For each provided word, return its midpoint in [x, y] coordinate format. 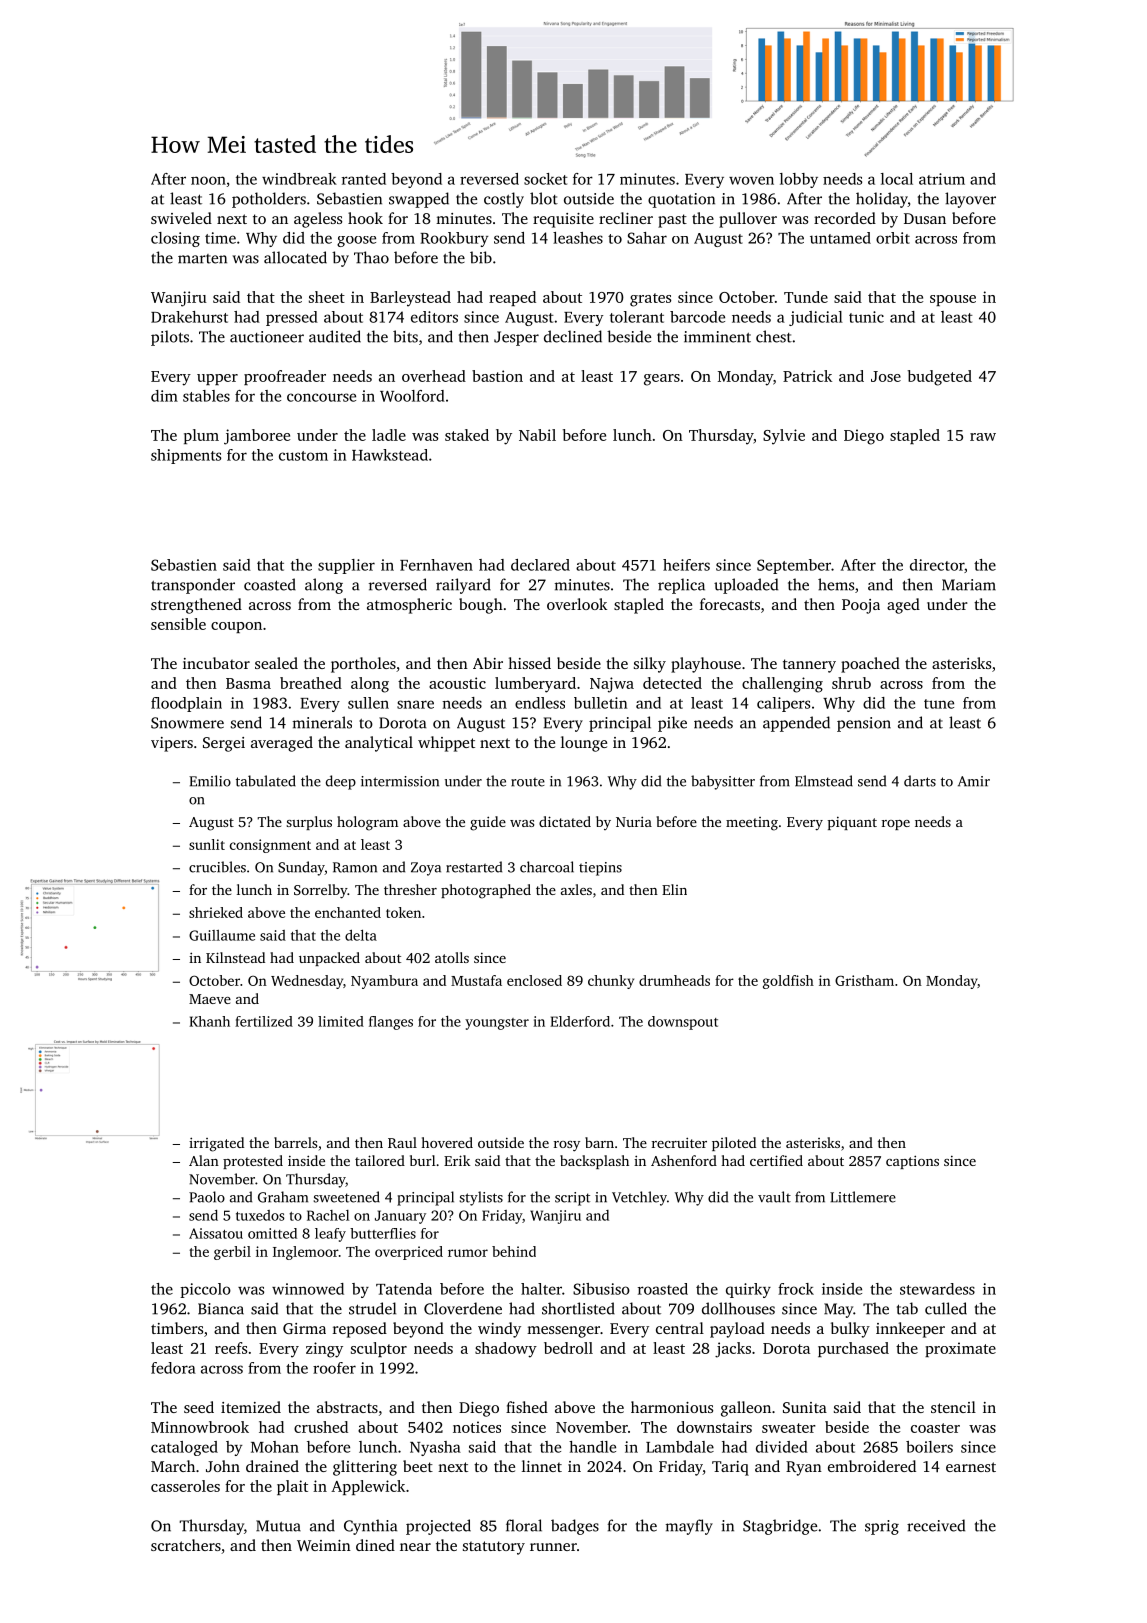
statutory [494, 1548]
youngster [497, 1024]
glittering [365, 1468]
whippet [446, 744]
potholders [269, 200]
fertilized [264, 1021]
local [897, 179]
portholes [363, 665]
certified [776, 1160]
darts [920, 781]
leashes [578, 238]
